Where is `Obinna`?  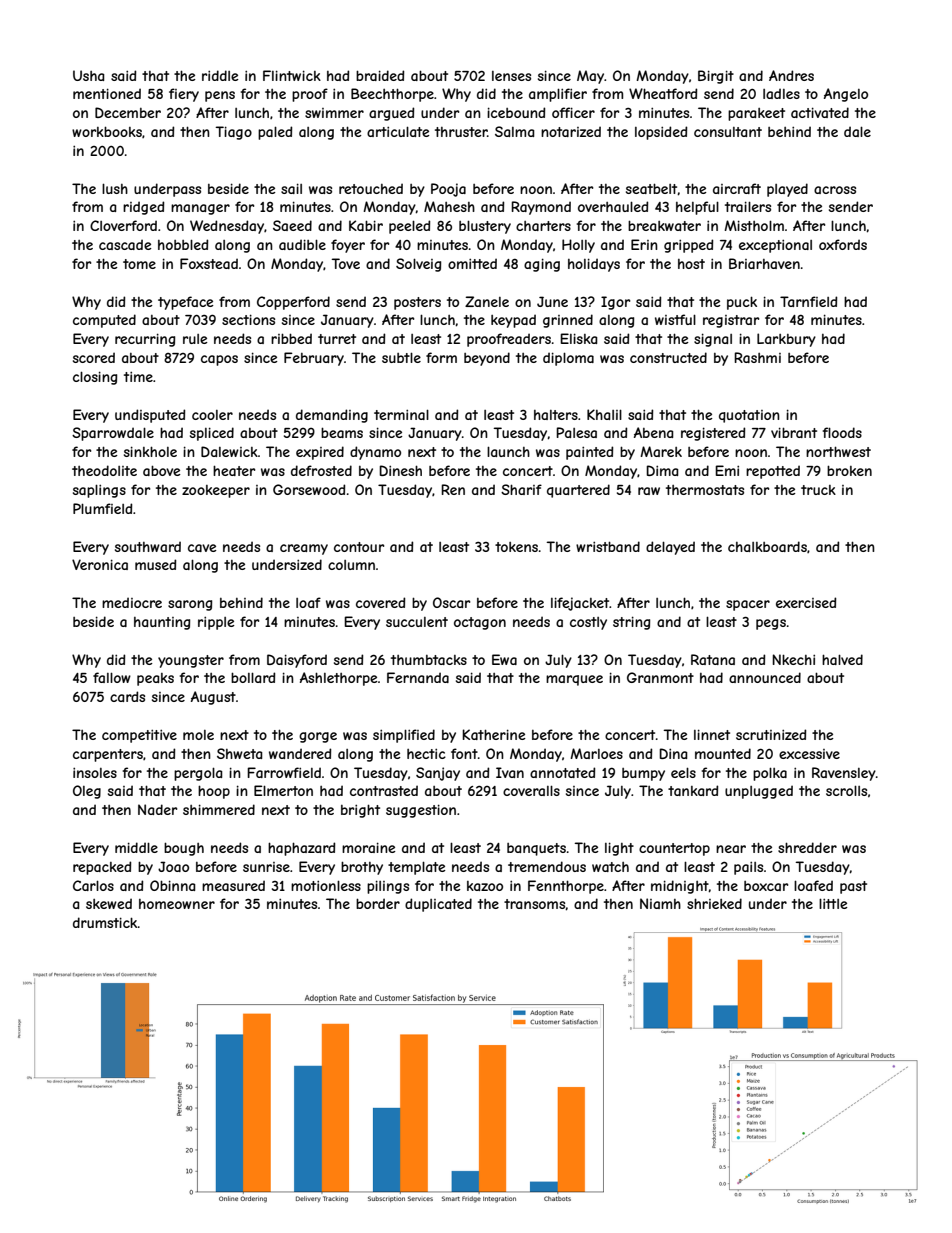
Obinna is located at coordinates (172, 885).
